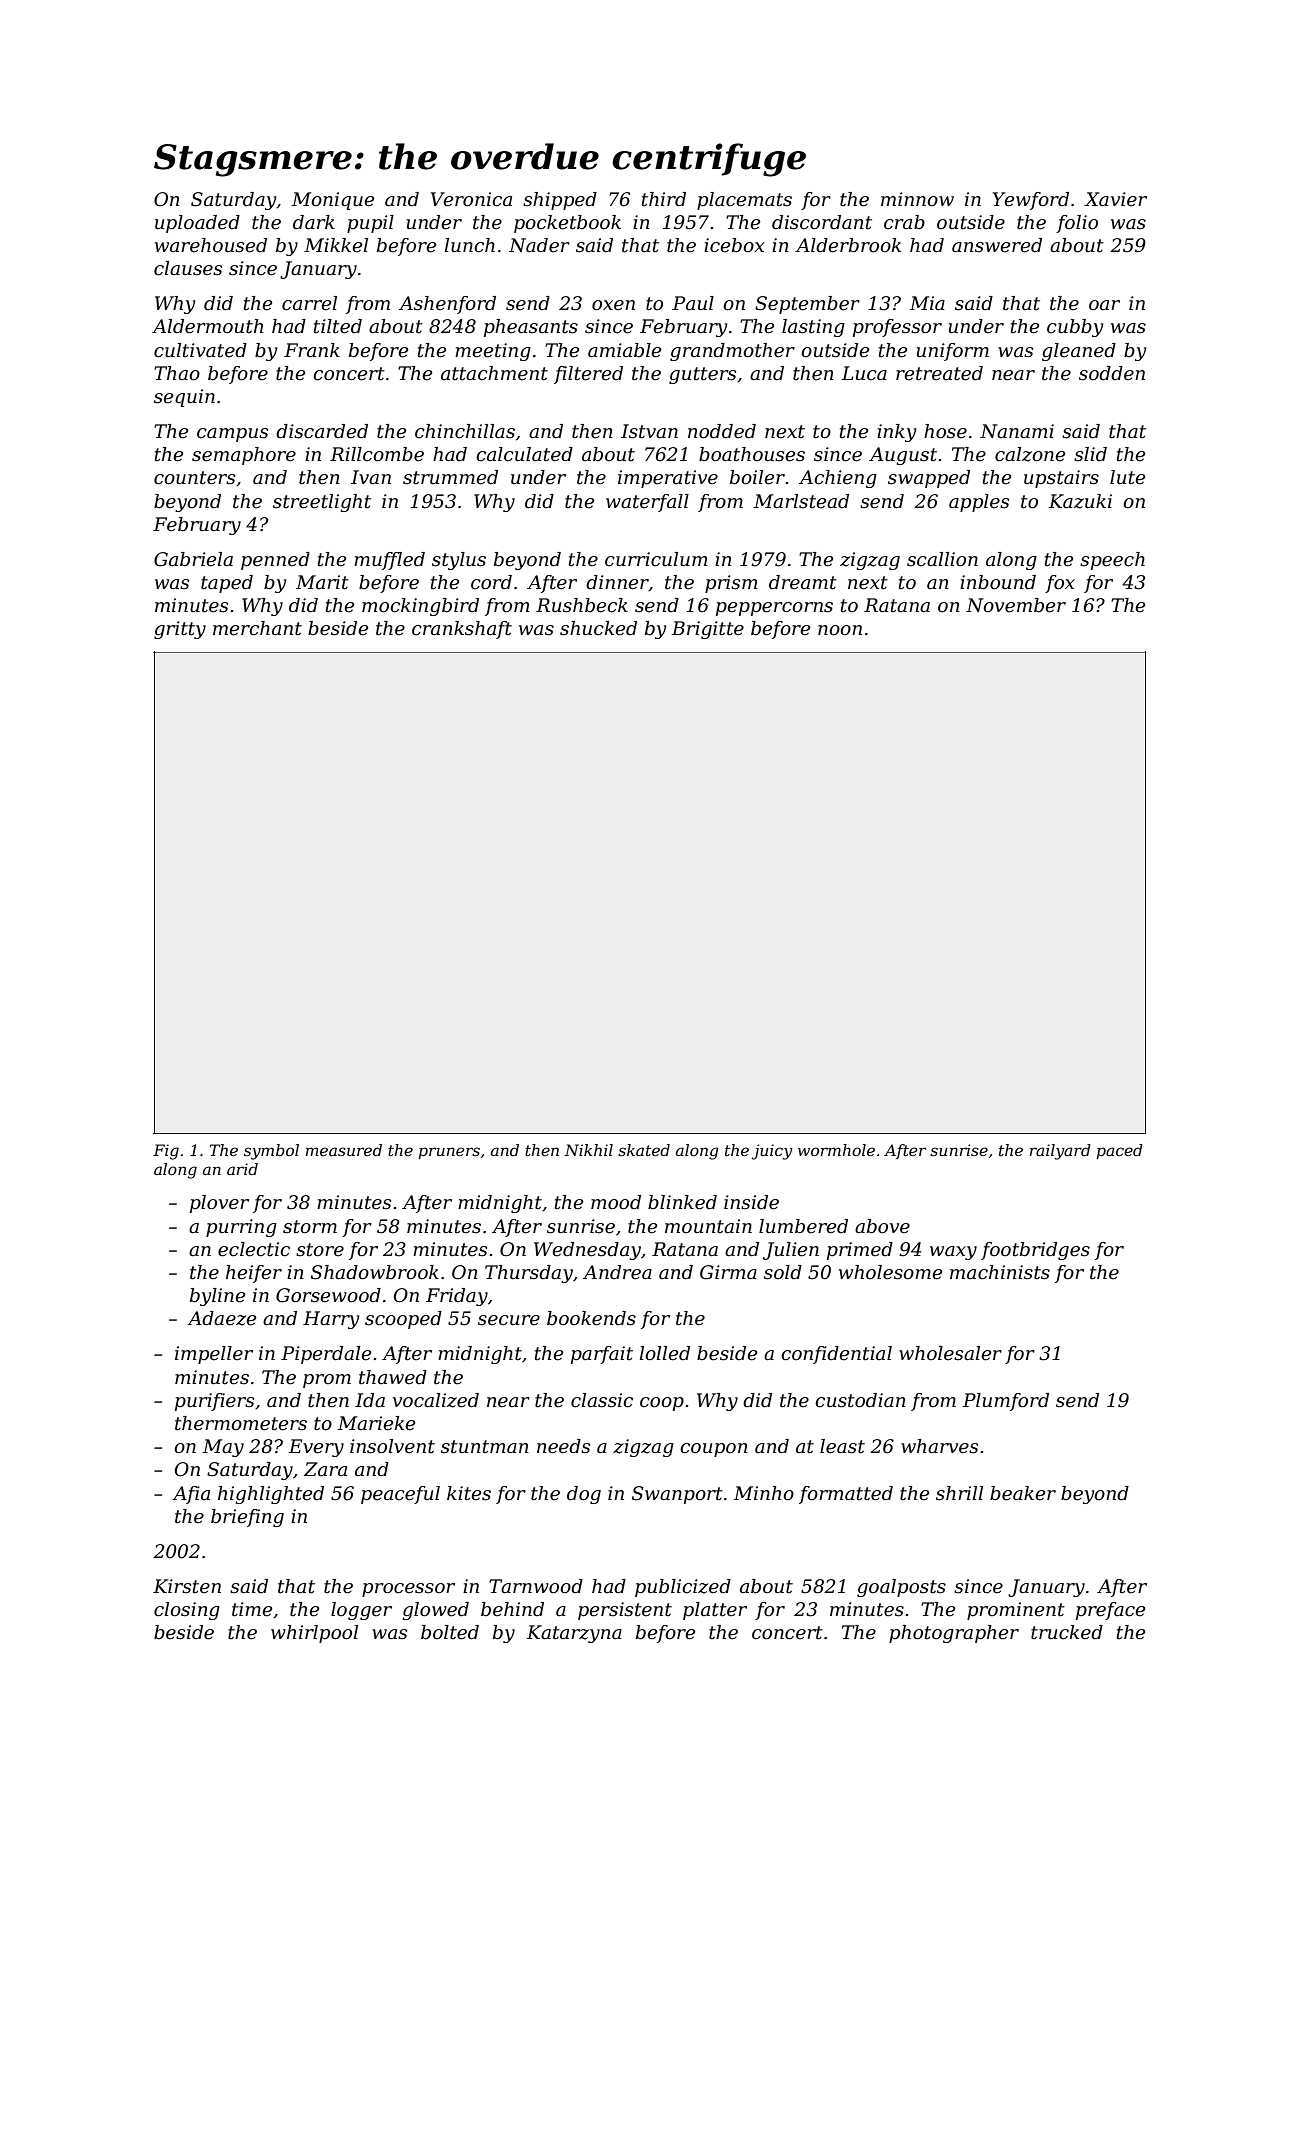  Describe the element at coordinates (560, 201) in the screenshot. I see `shipped` at that location.
